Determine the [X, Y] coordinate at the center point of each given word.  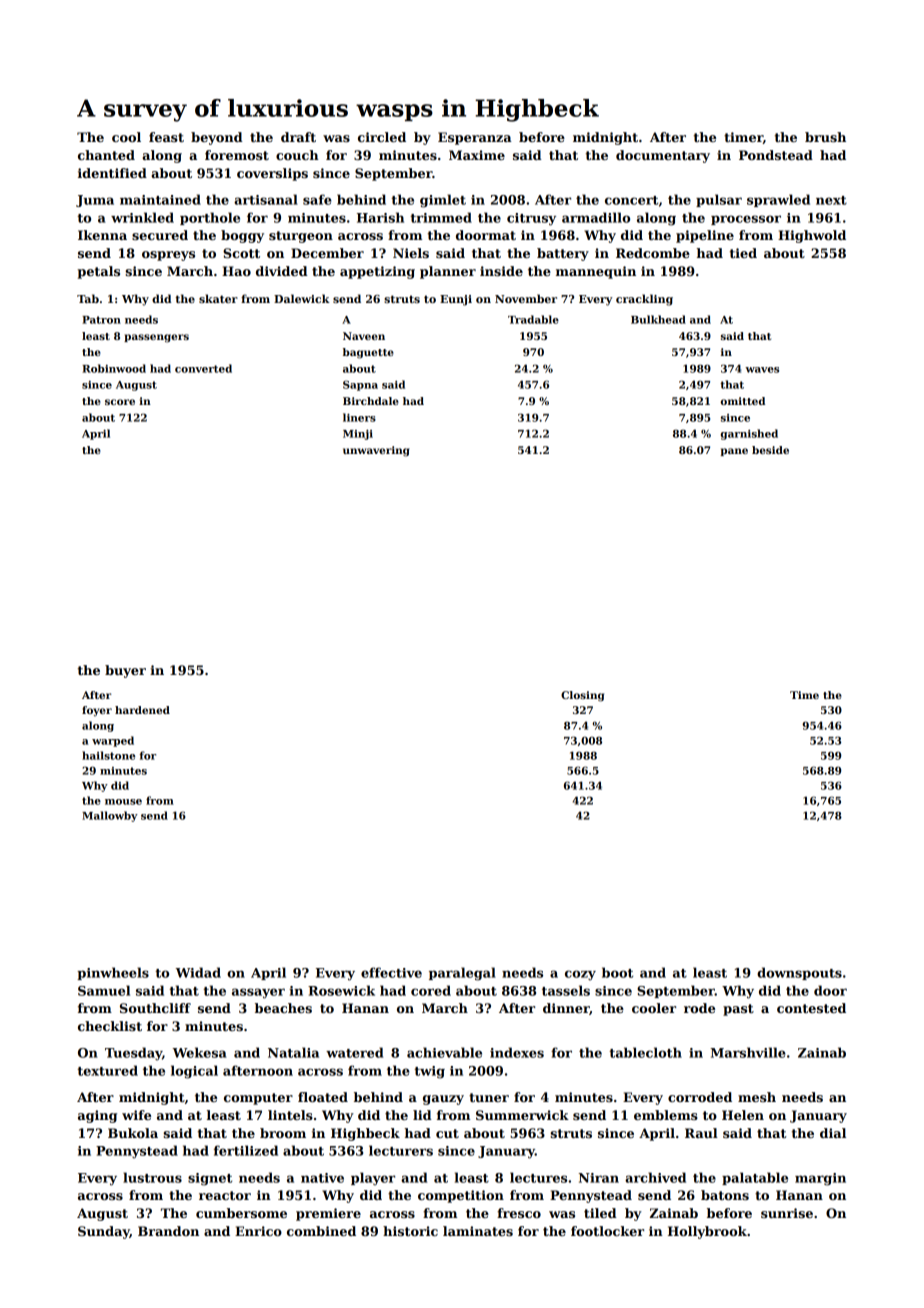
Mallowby [110, 816]
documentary [663, 156]
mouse [123, 802]
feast [166, 137]
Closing [582, 696]
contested [811, 1008]
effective [391, 972]
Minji [358, 435]
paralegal [462, 974]
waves [762, 370]
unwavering [376, 451]
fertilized [246, 1150]
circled [382, 137]
